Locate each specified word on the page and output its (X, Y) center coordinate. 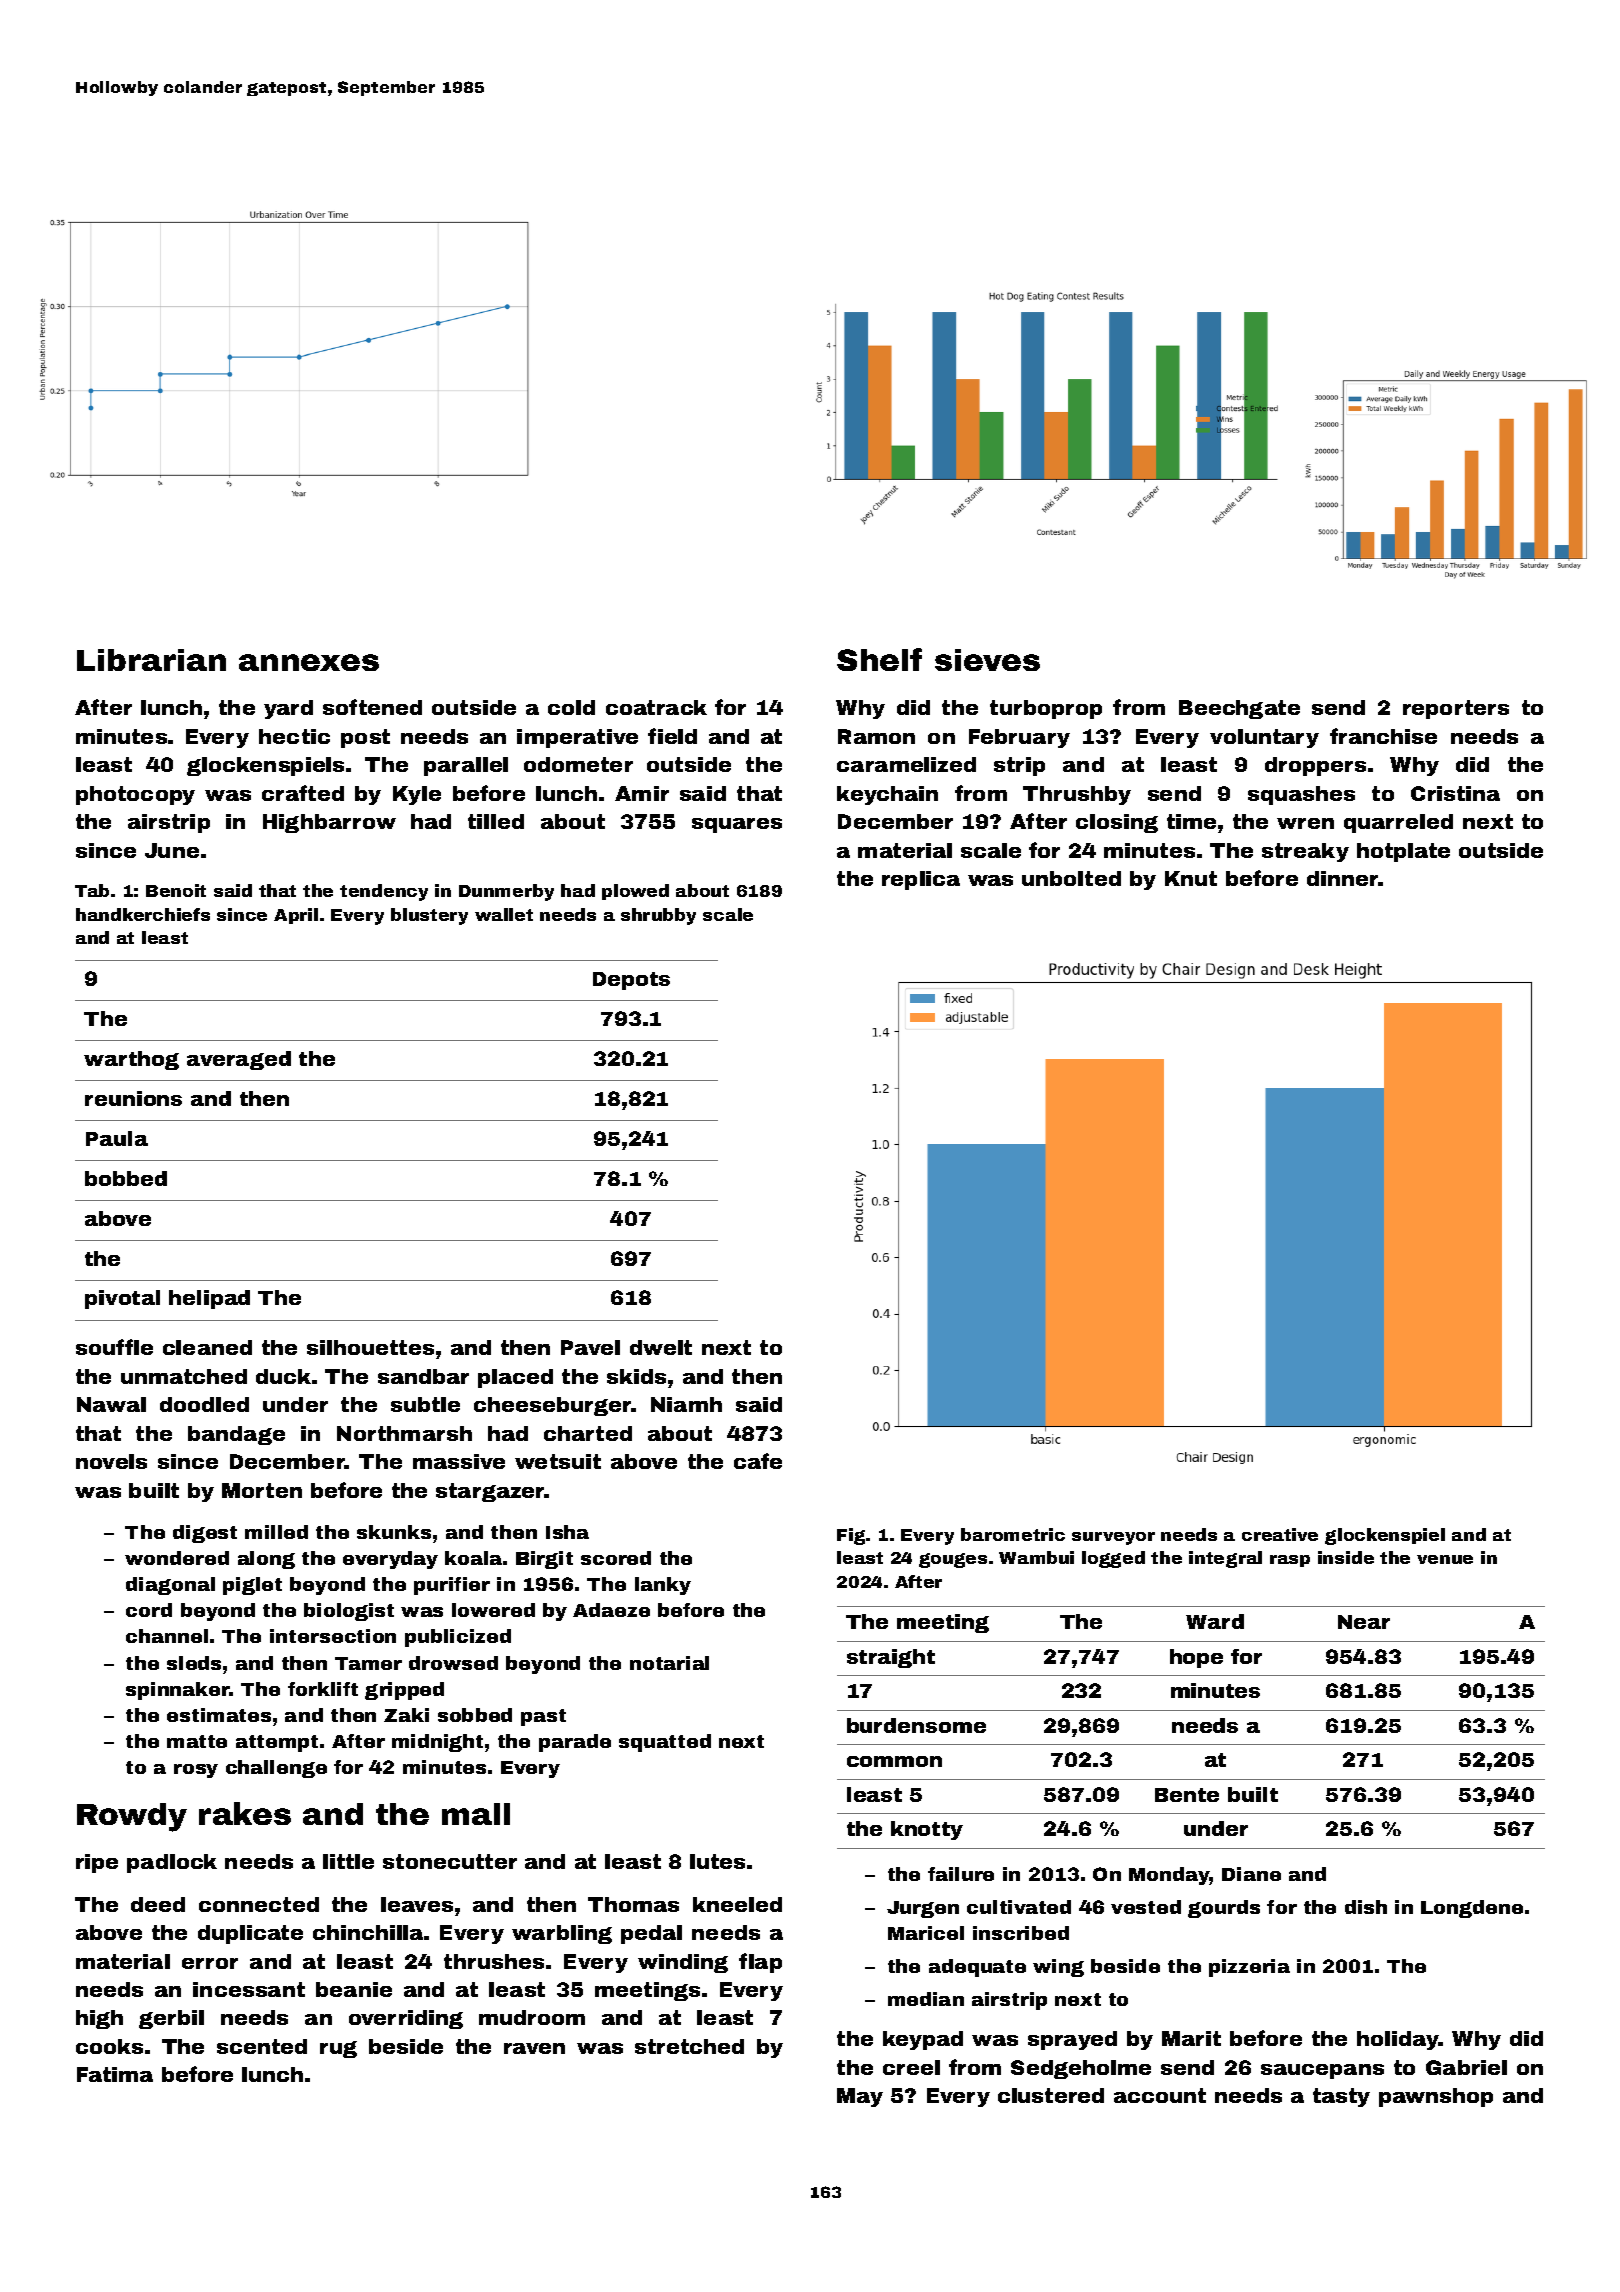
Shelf (879, 659)
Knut (1191, 878)
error (210, 1963)
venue (1445, 1559)
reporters (1456, 709)
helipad (209, 1299)
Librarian (151, 660)
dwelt (661, 1347)
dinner (1343, 878)
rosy (196, 1771)
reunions (133, 1098)
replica (921, 880)
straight (891, 1658)
